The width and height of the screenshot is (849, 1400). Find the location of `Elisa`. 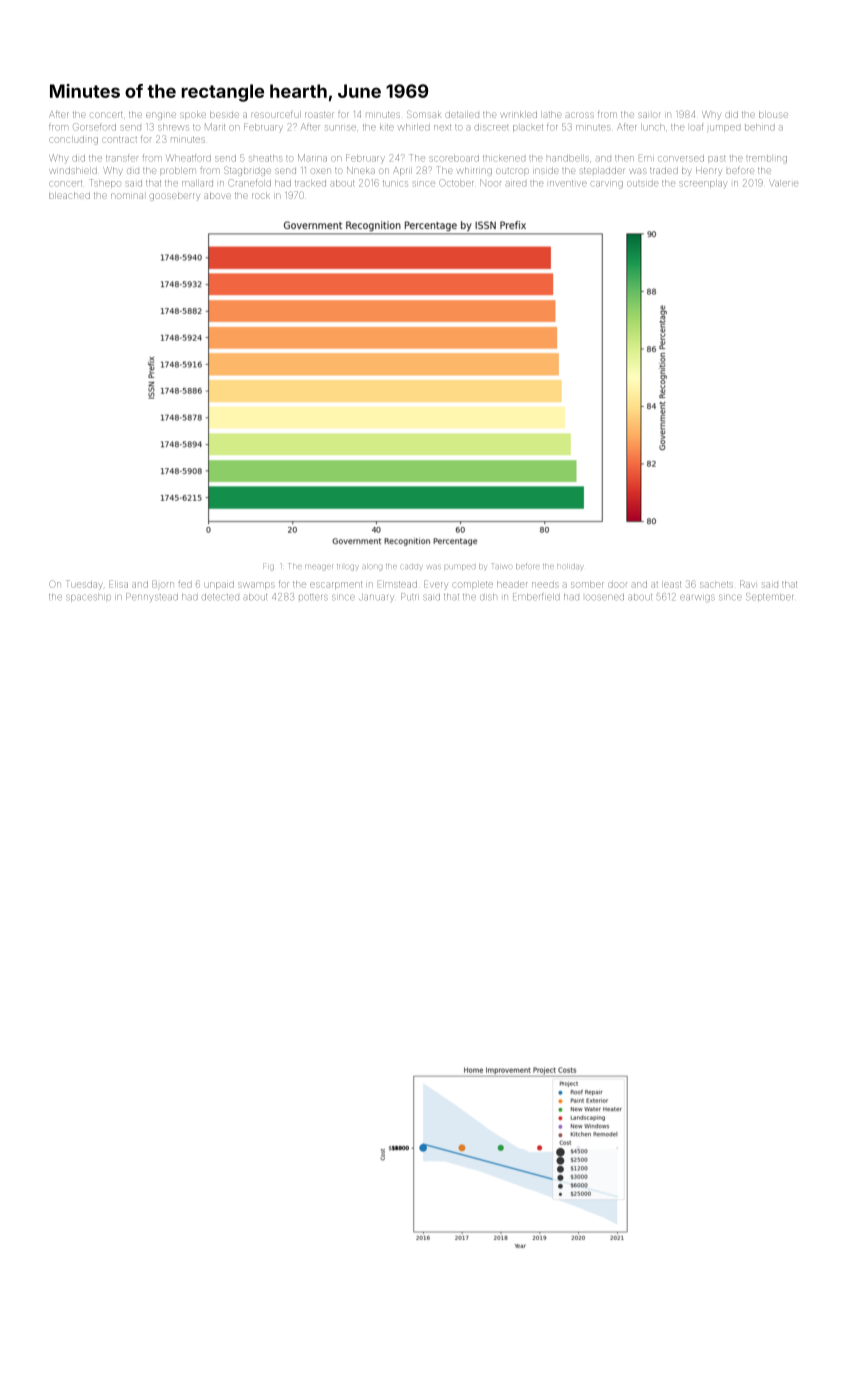

Elisa is located at coordinates (118, 585).
